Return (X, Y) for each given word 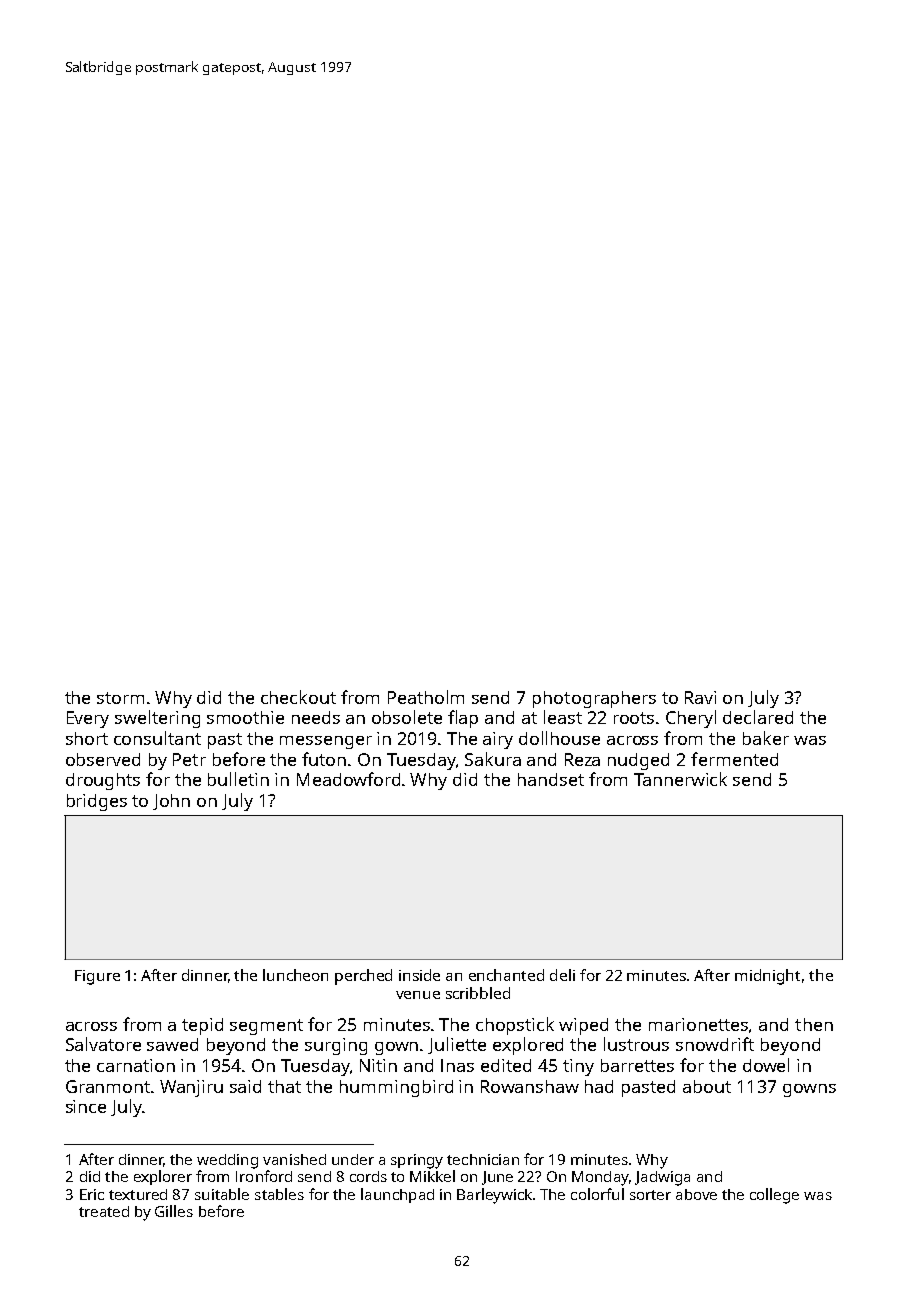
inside (419, 975)
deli (562, 975)
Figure (97, 977)
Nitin (378, 1065)
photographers (594, 699)
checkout (298, 697)
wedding (227, 1161)
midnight (767, 977)
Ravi (700, 697)
